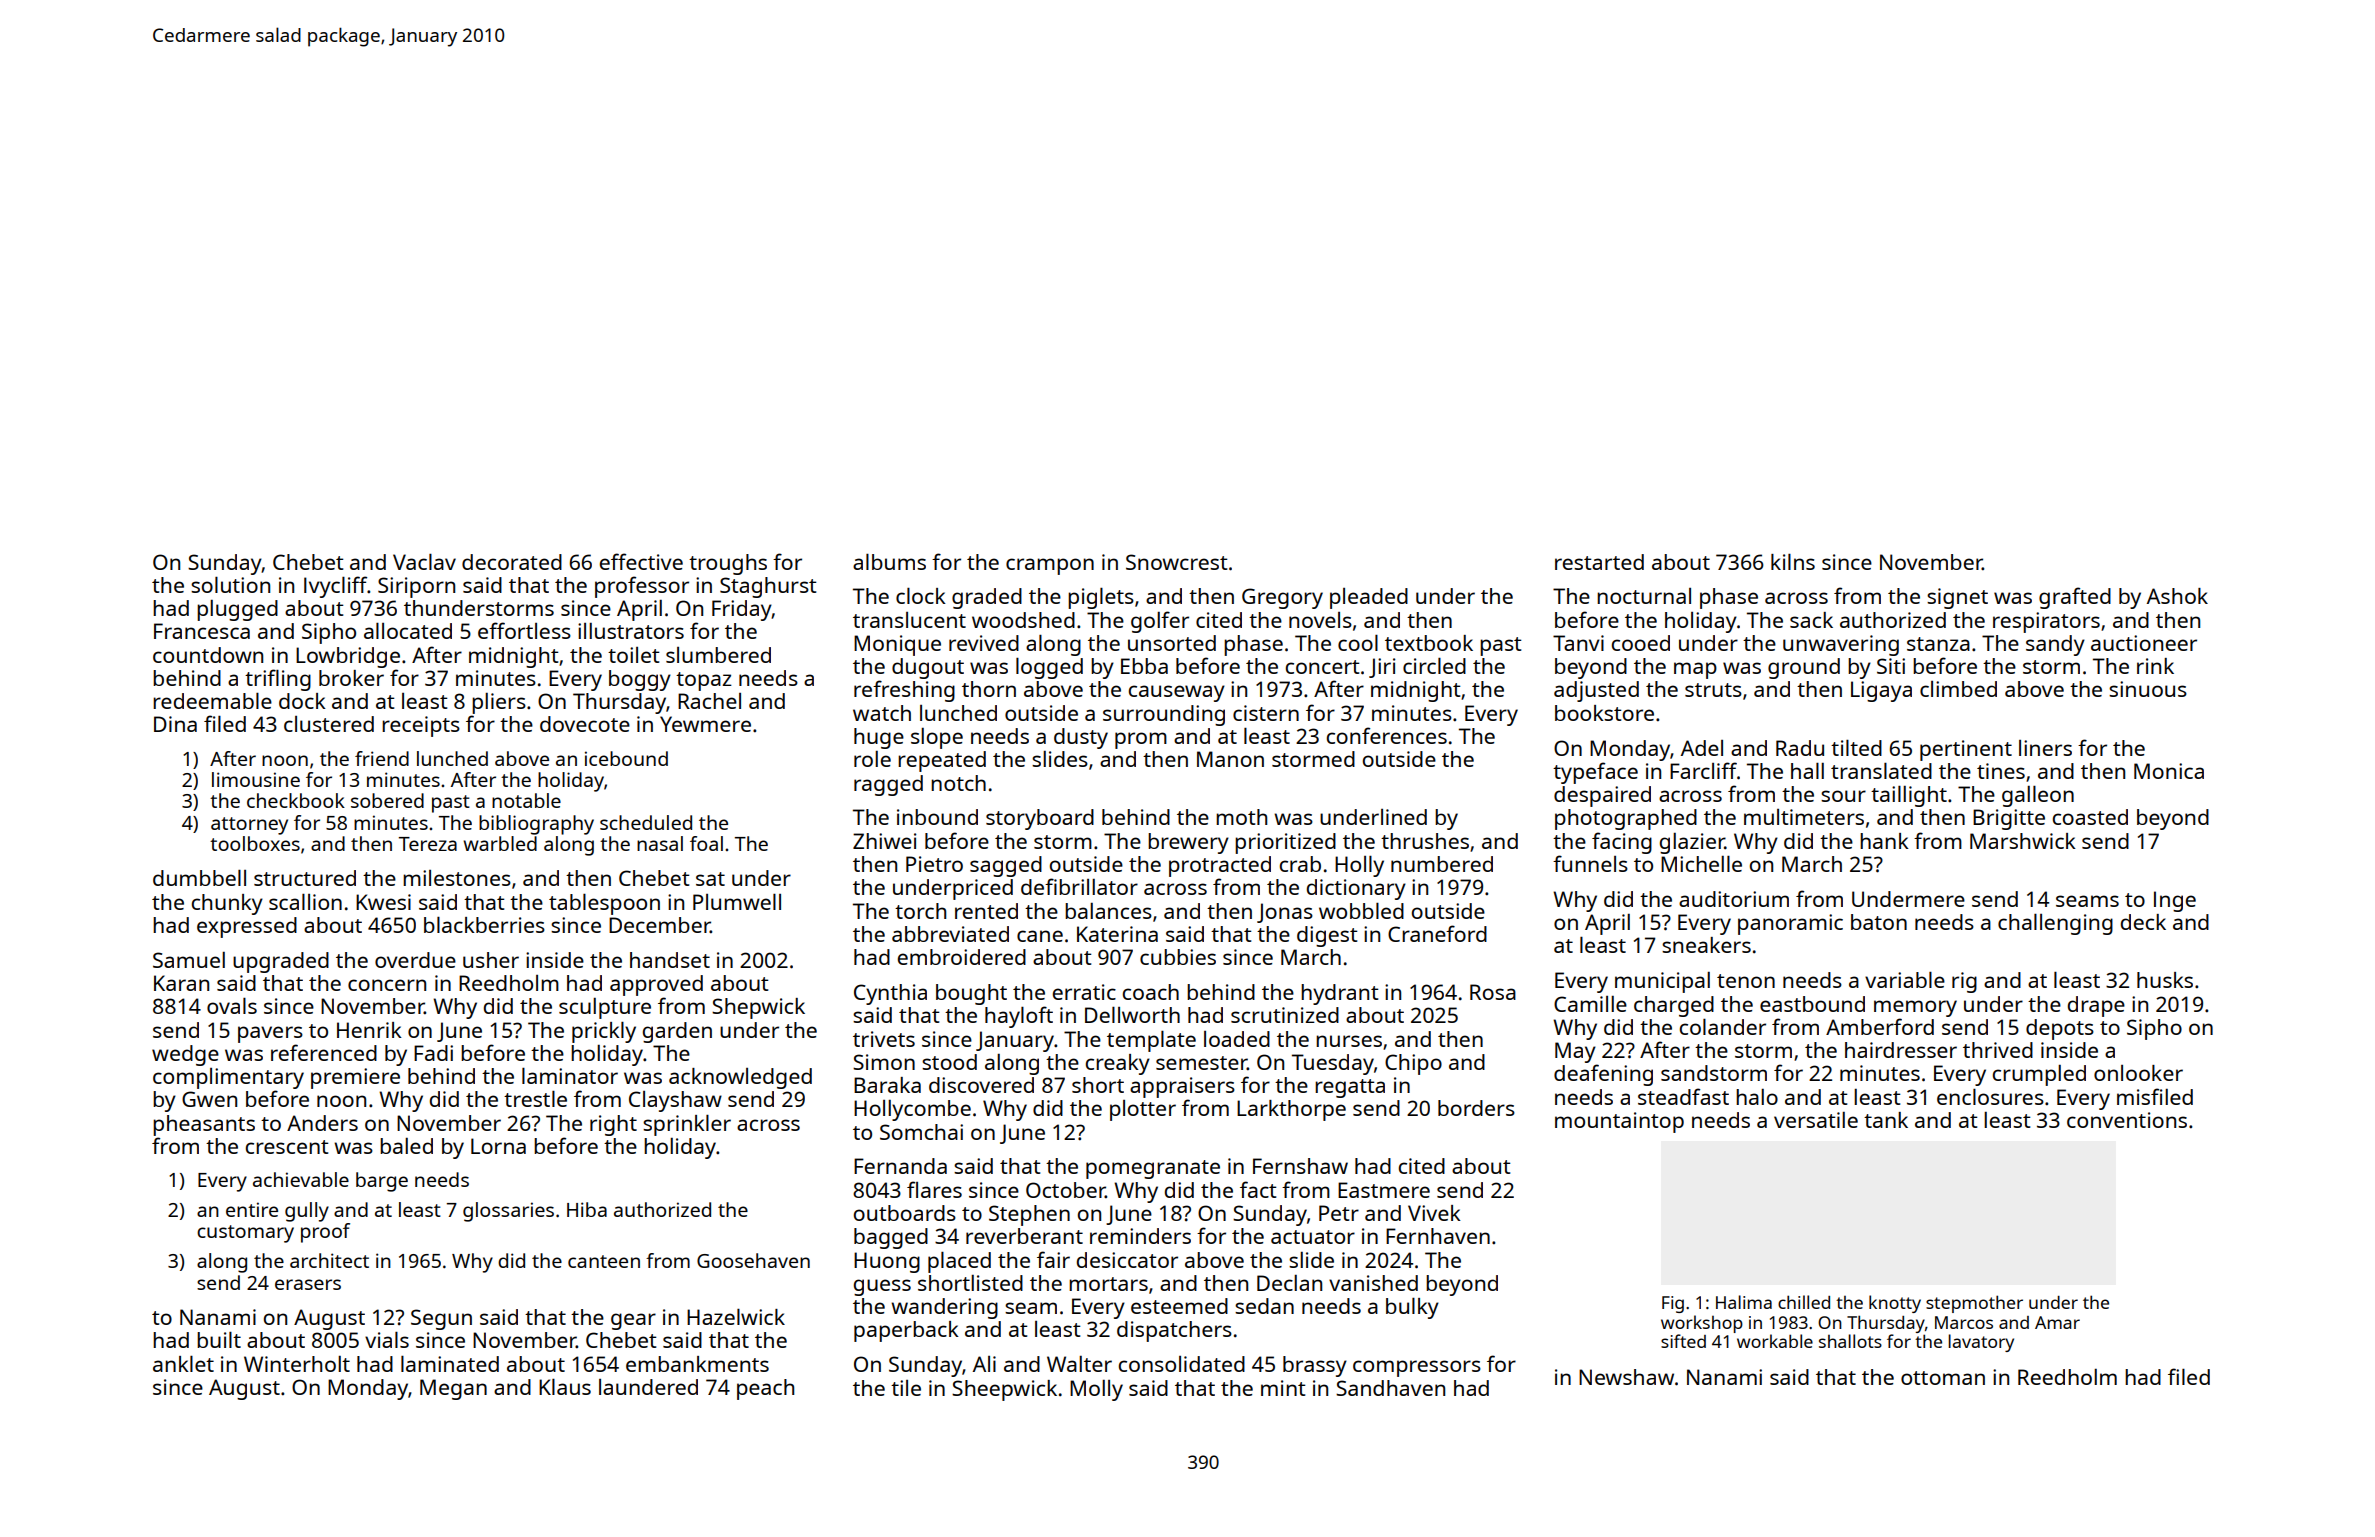 The width and height of the page is (2375, 1537). Describe the element at coordinates (383, 902) in the page. I see `Kwesi` at that location.
